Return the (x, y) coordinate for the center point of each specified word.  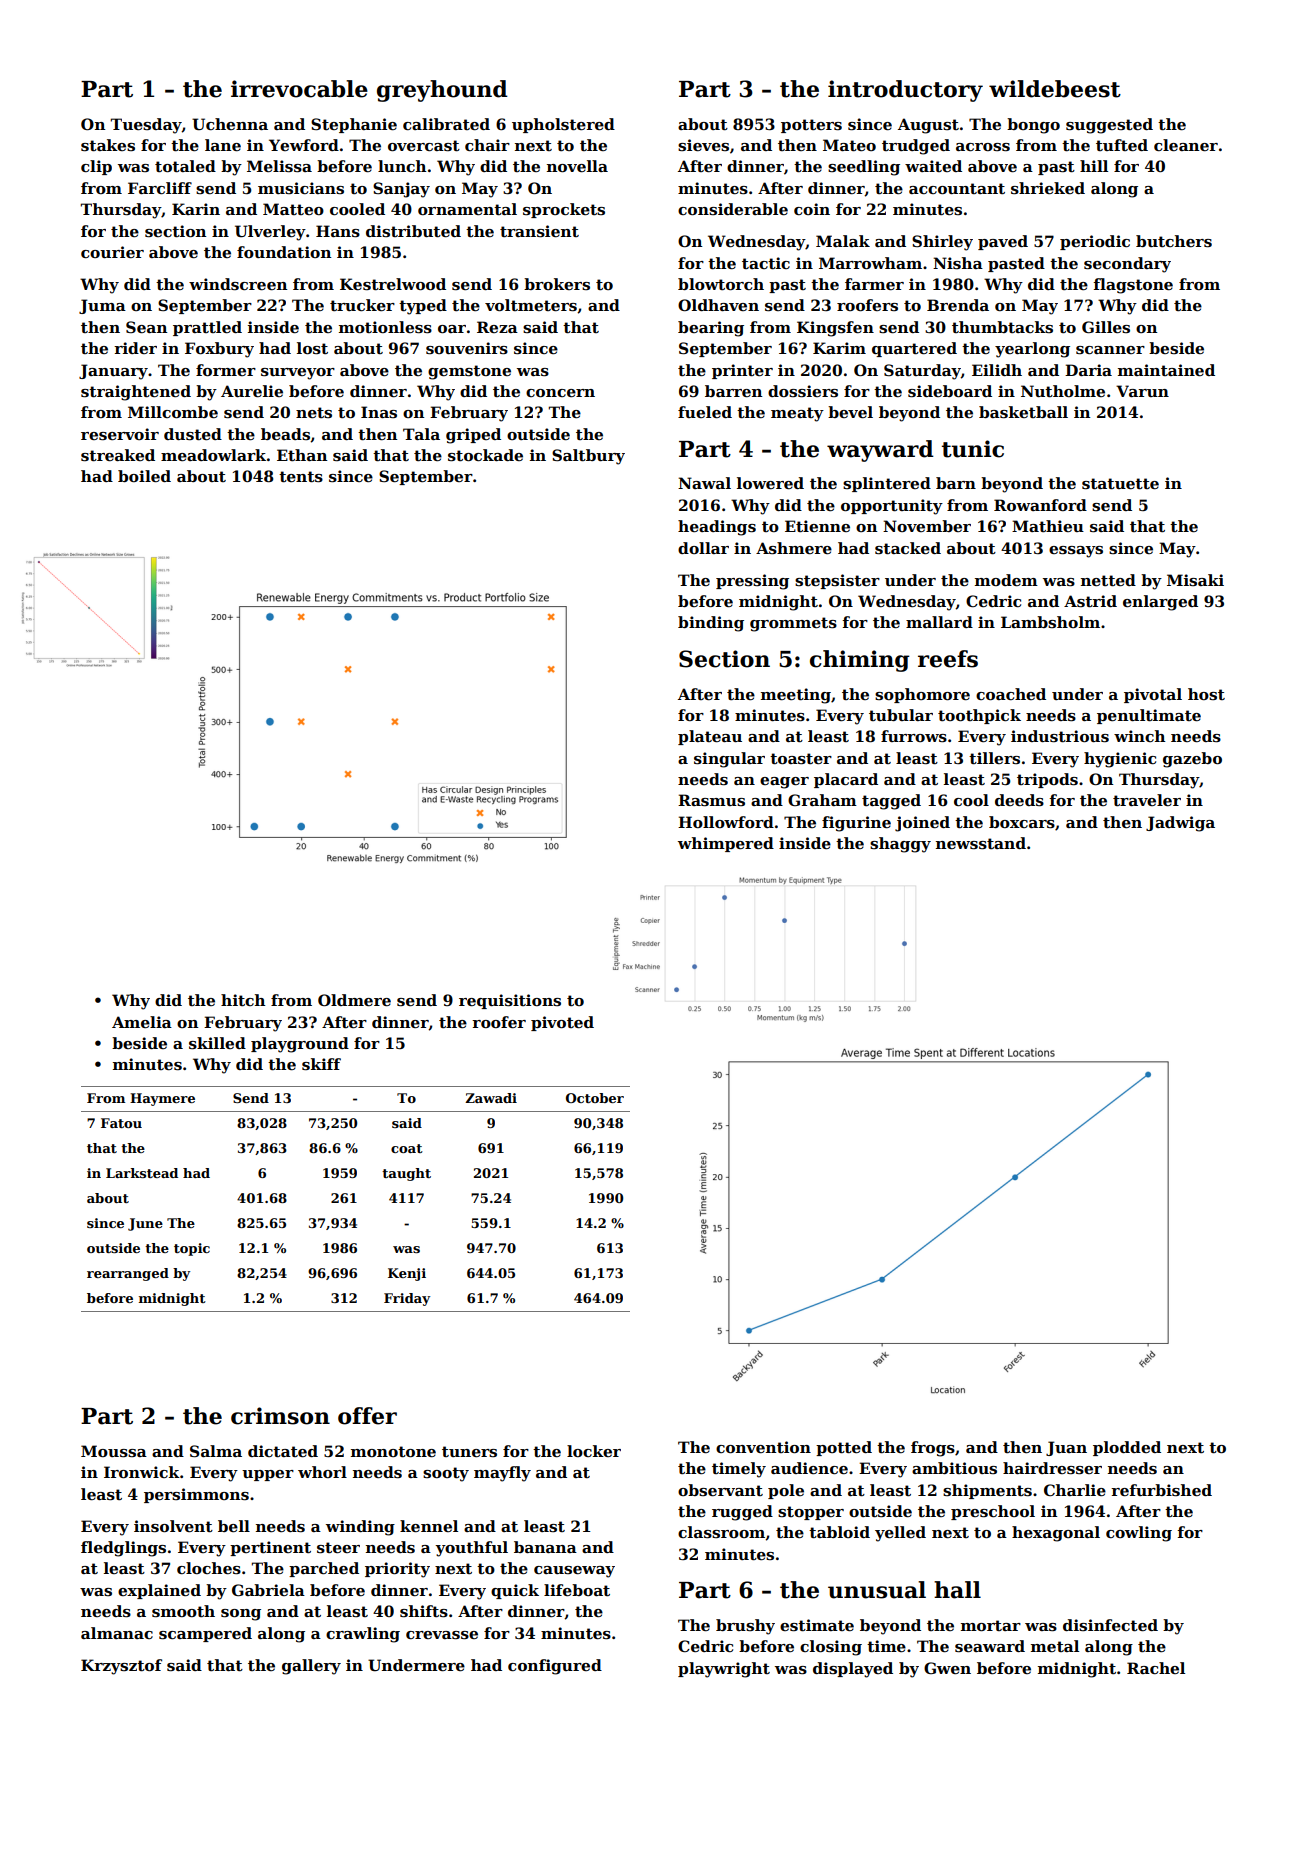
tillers (994, 758)
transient (539, 231)
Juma (102, 306)
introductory (905, 91)
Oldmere (354, 1000)
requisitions (510, 1001)
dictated (283, 1451)
